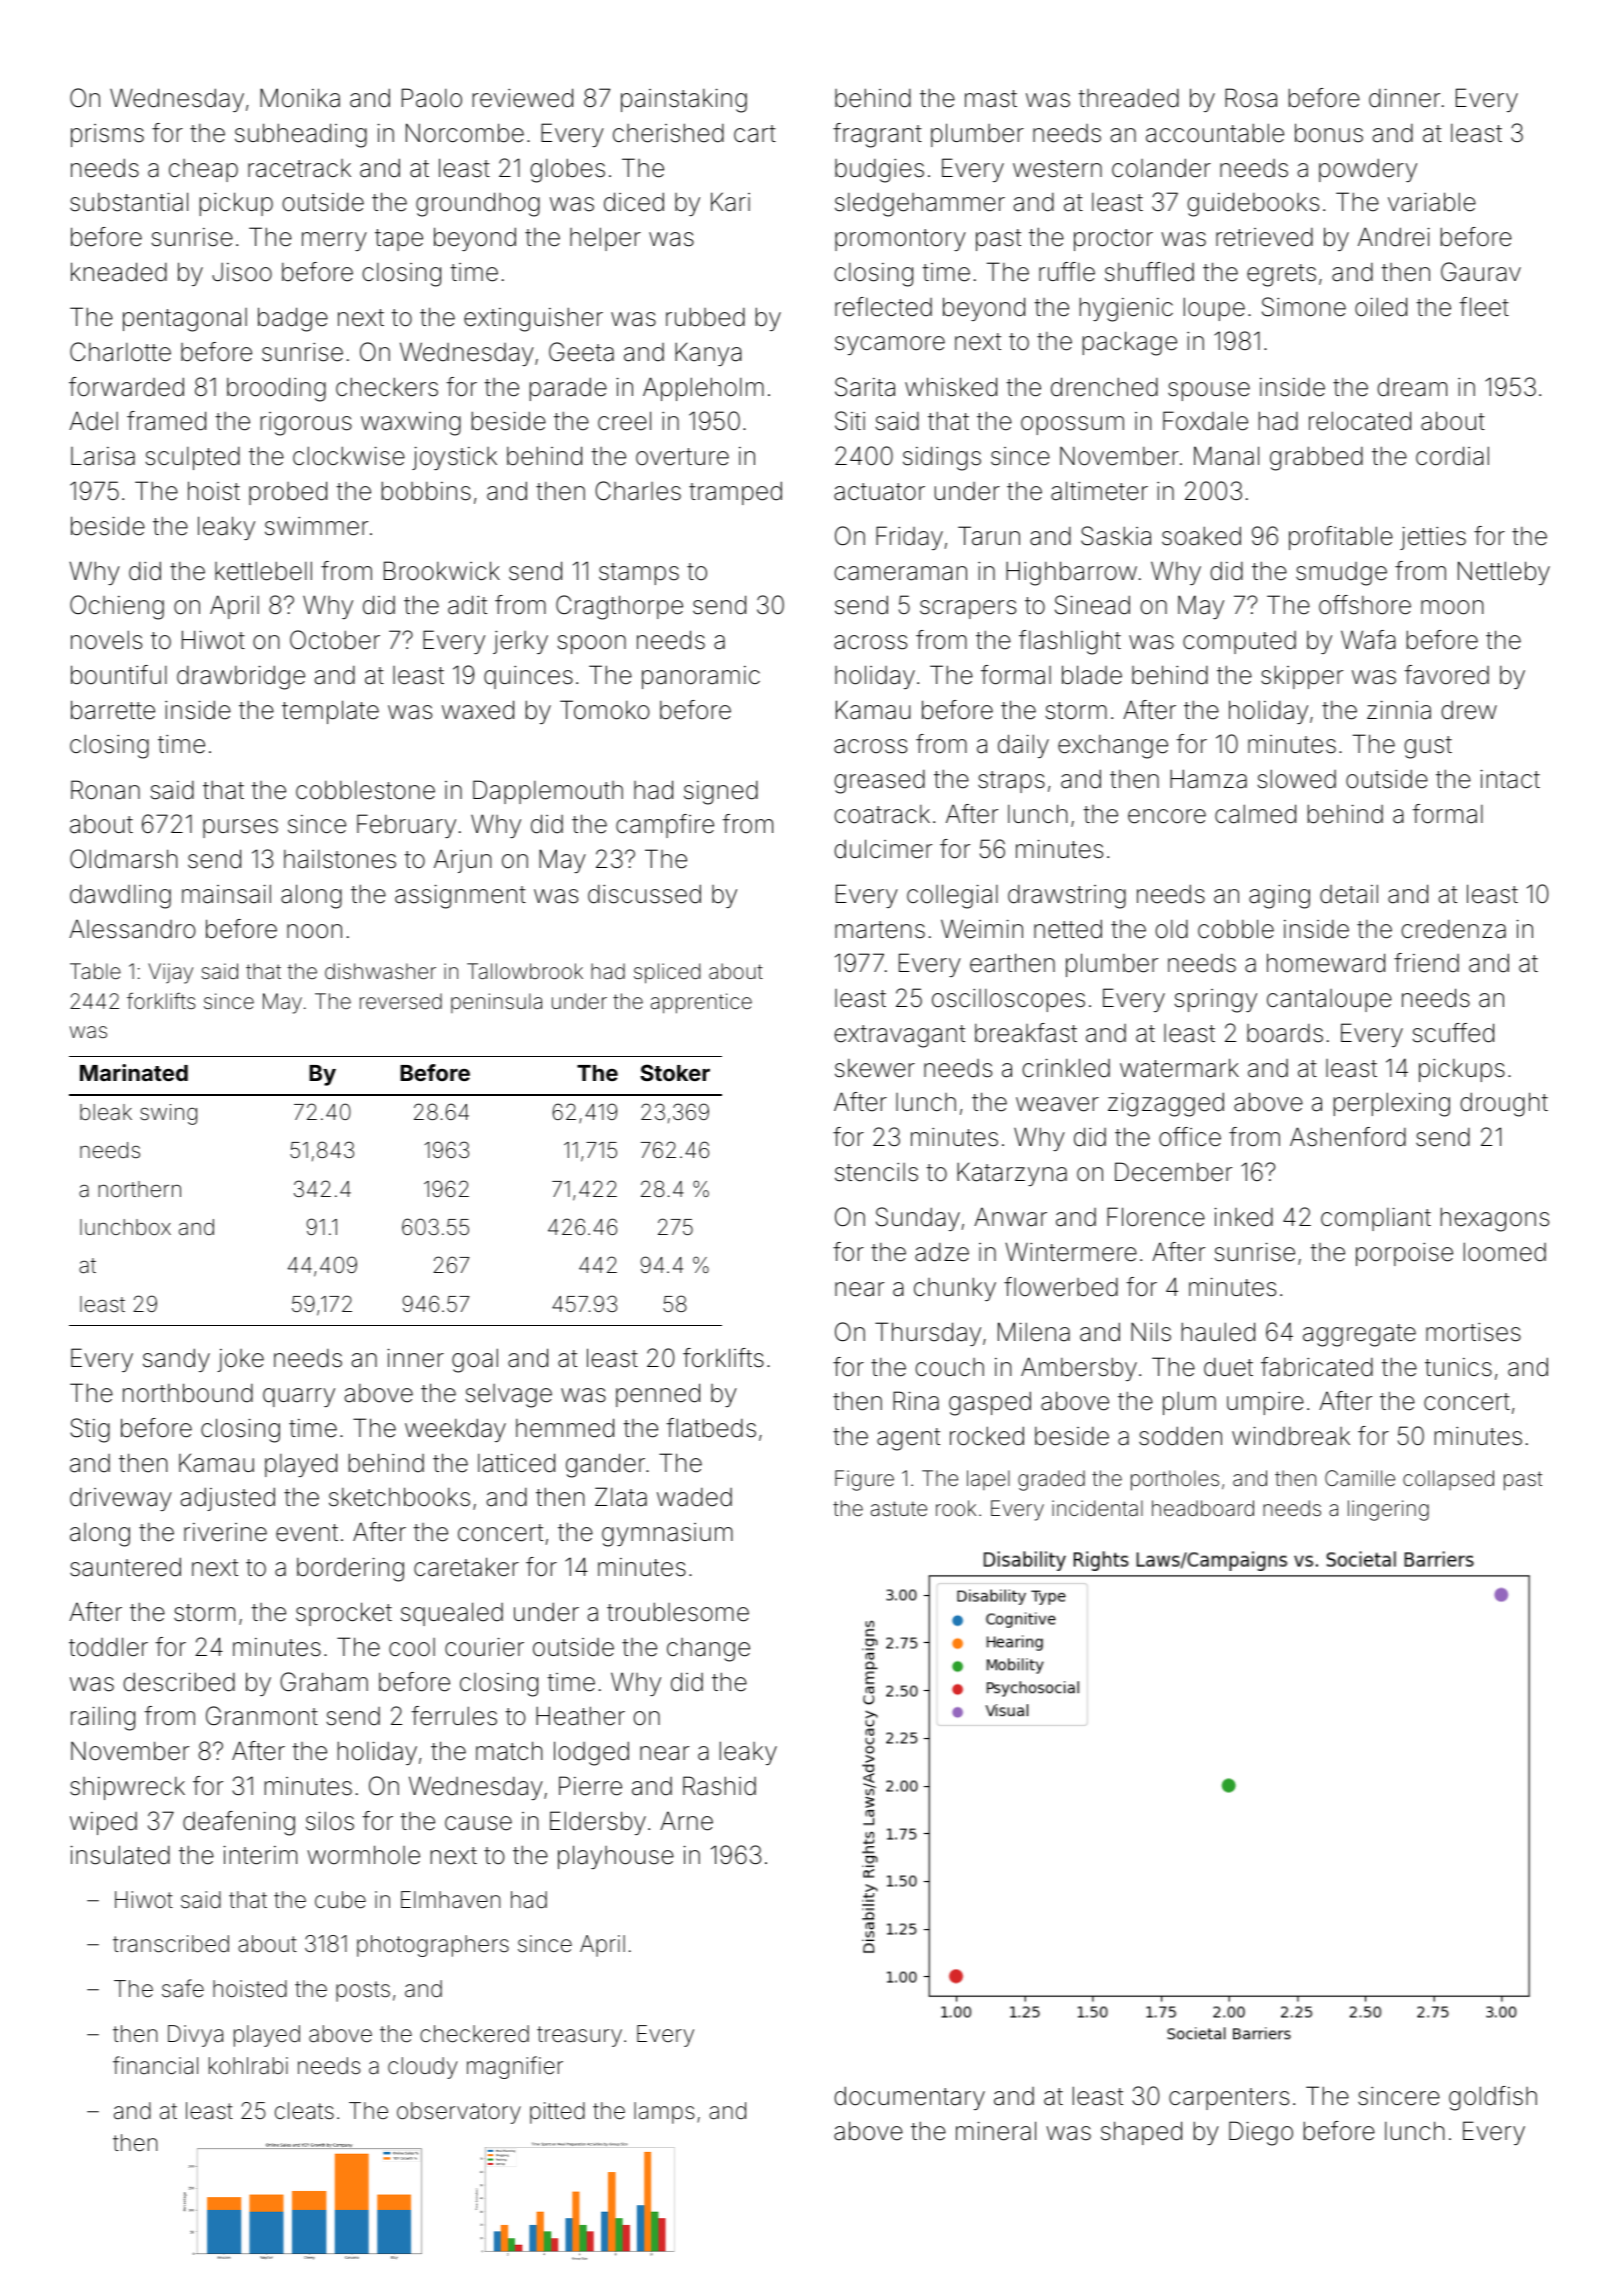 This page has width=1620, height=2292. Describe the element at coordinates (1034, 1332) in the page. I see `Milena` at that location.
